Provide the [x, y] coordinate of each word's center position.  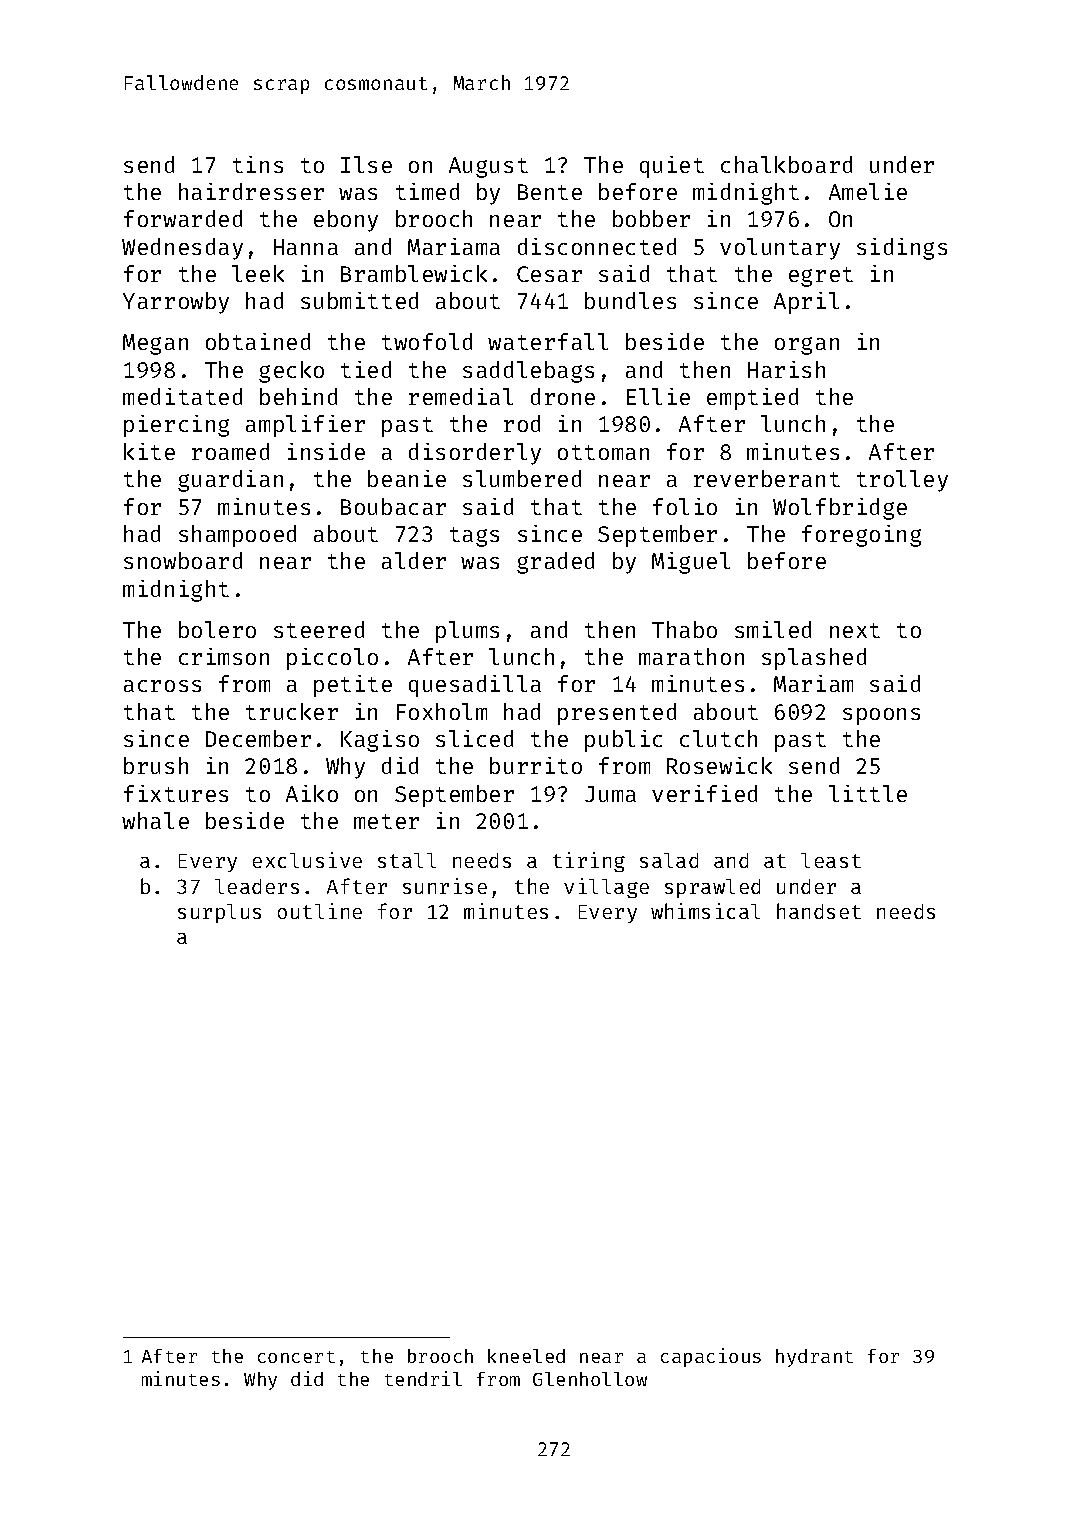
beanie [407, 478]
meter [386, 821]
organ [807, 346]
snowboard [183, 560]
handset [819, 911]
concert [296, 1357]
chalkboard [786, 164]
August [488, 167]
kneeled [526, 1356]
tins [258, 164]
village [606, 888]
